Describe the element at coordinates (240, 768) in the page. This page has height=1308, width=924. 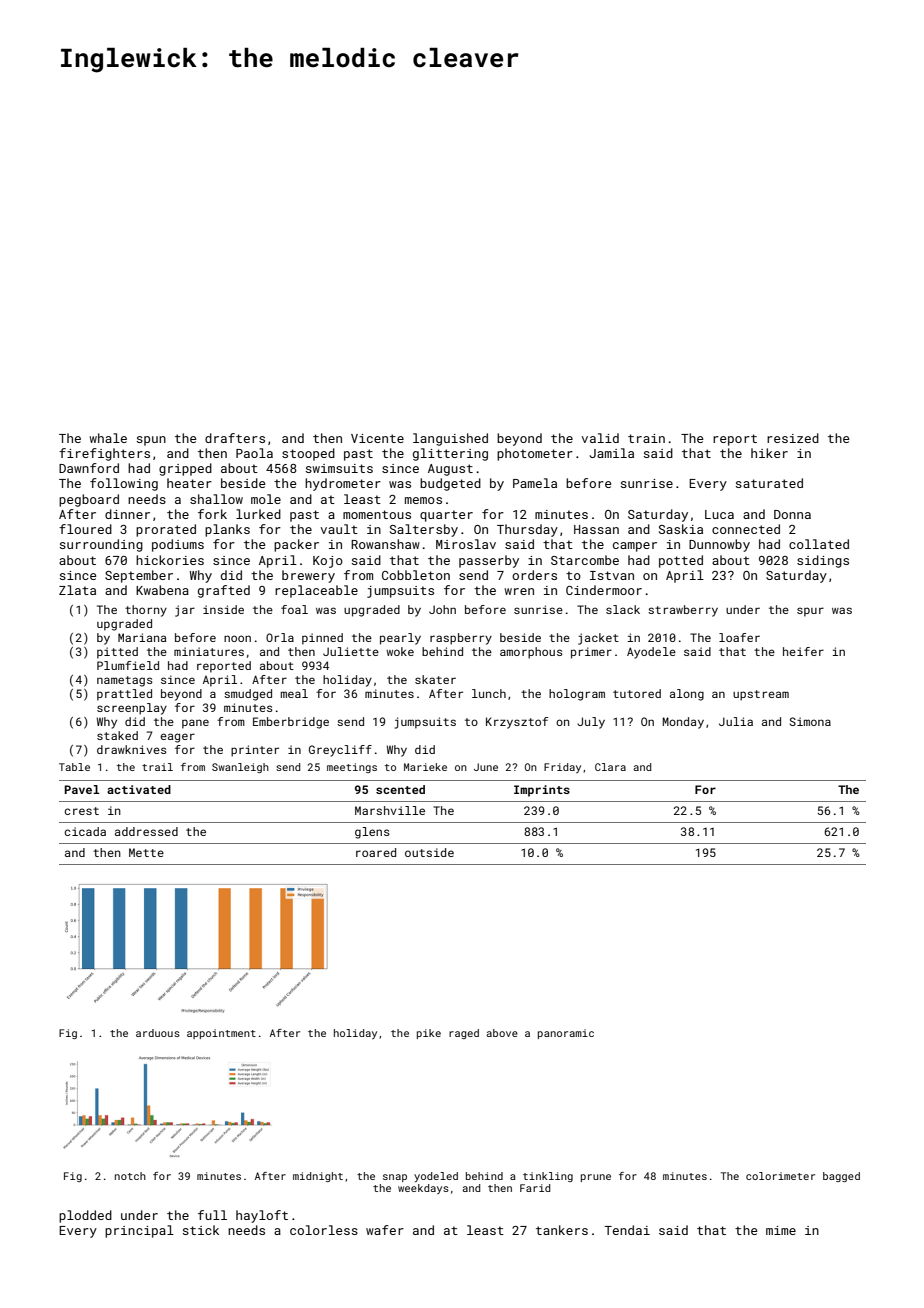
I see `Swanleigh` at that location.
